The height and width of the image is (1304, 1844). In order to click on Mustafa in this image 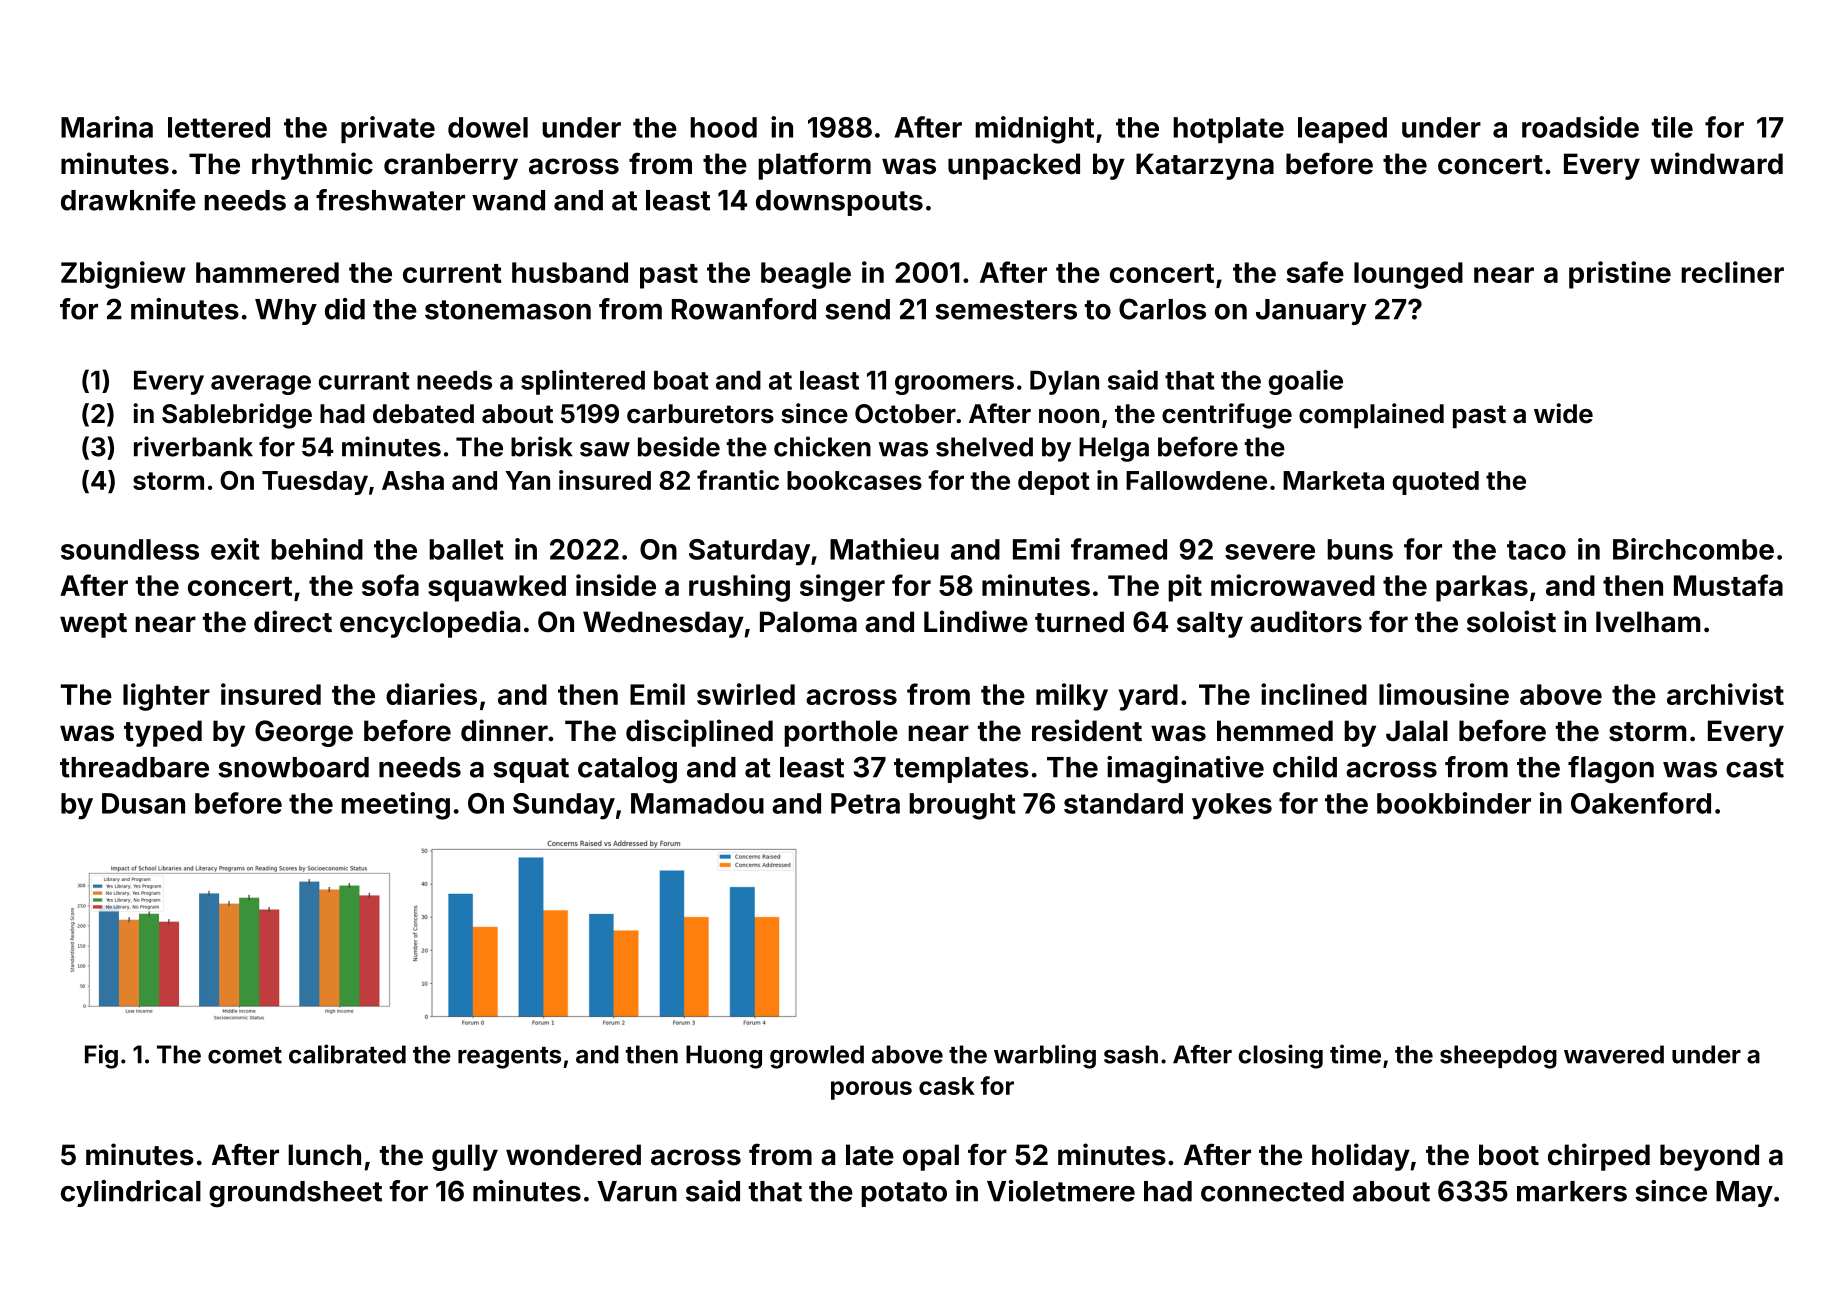, I will do `click(1728, 585)`.
